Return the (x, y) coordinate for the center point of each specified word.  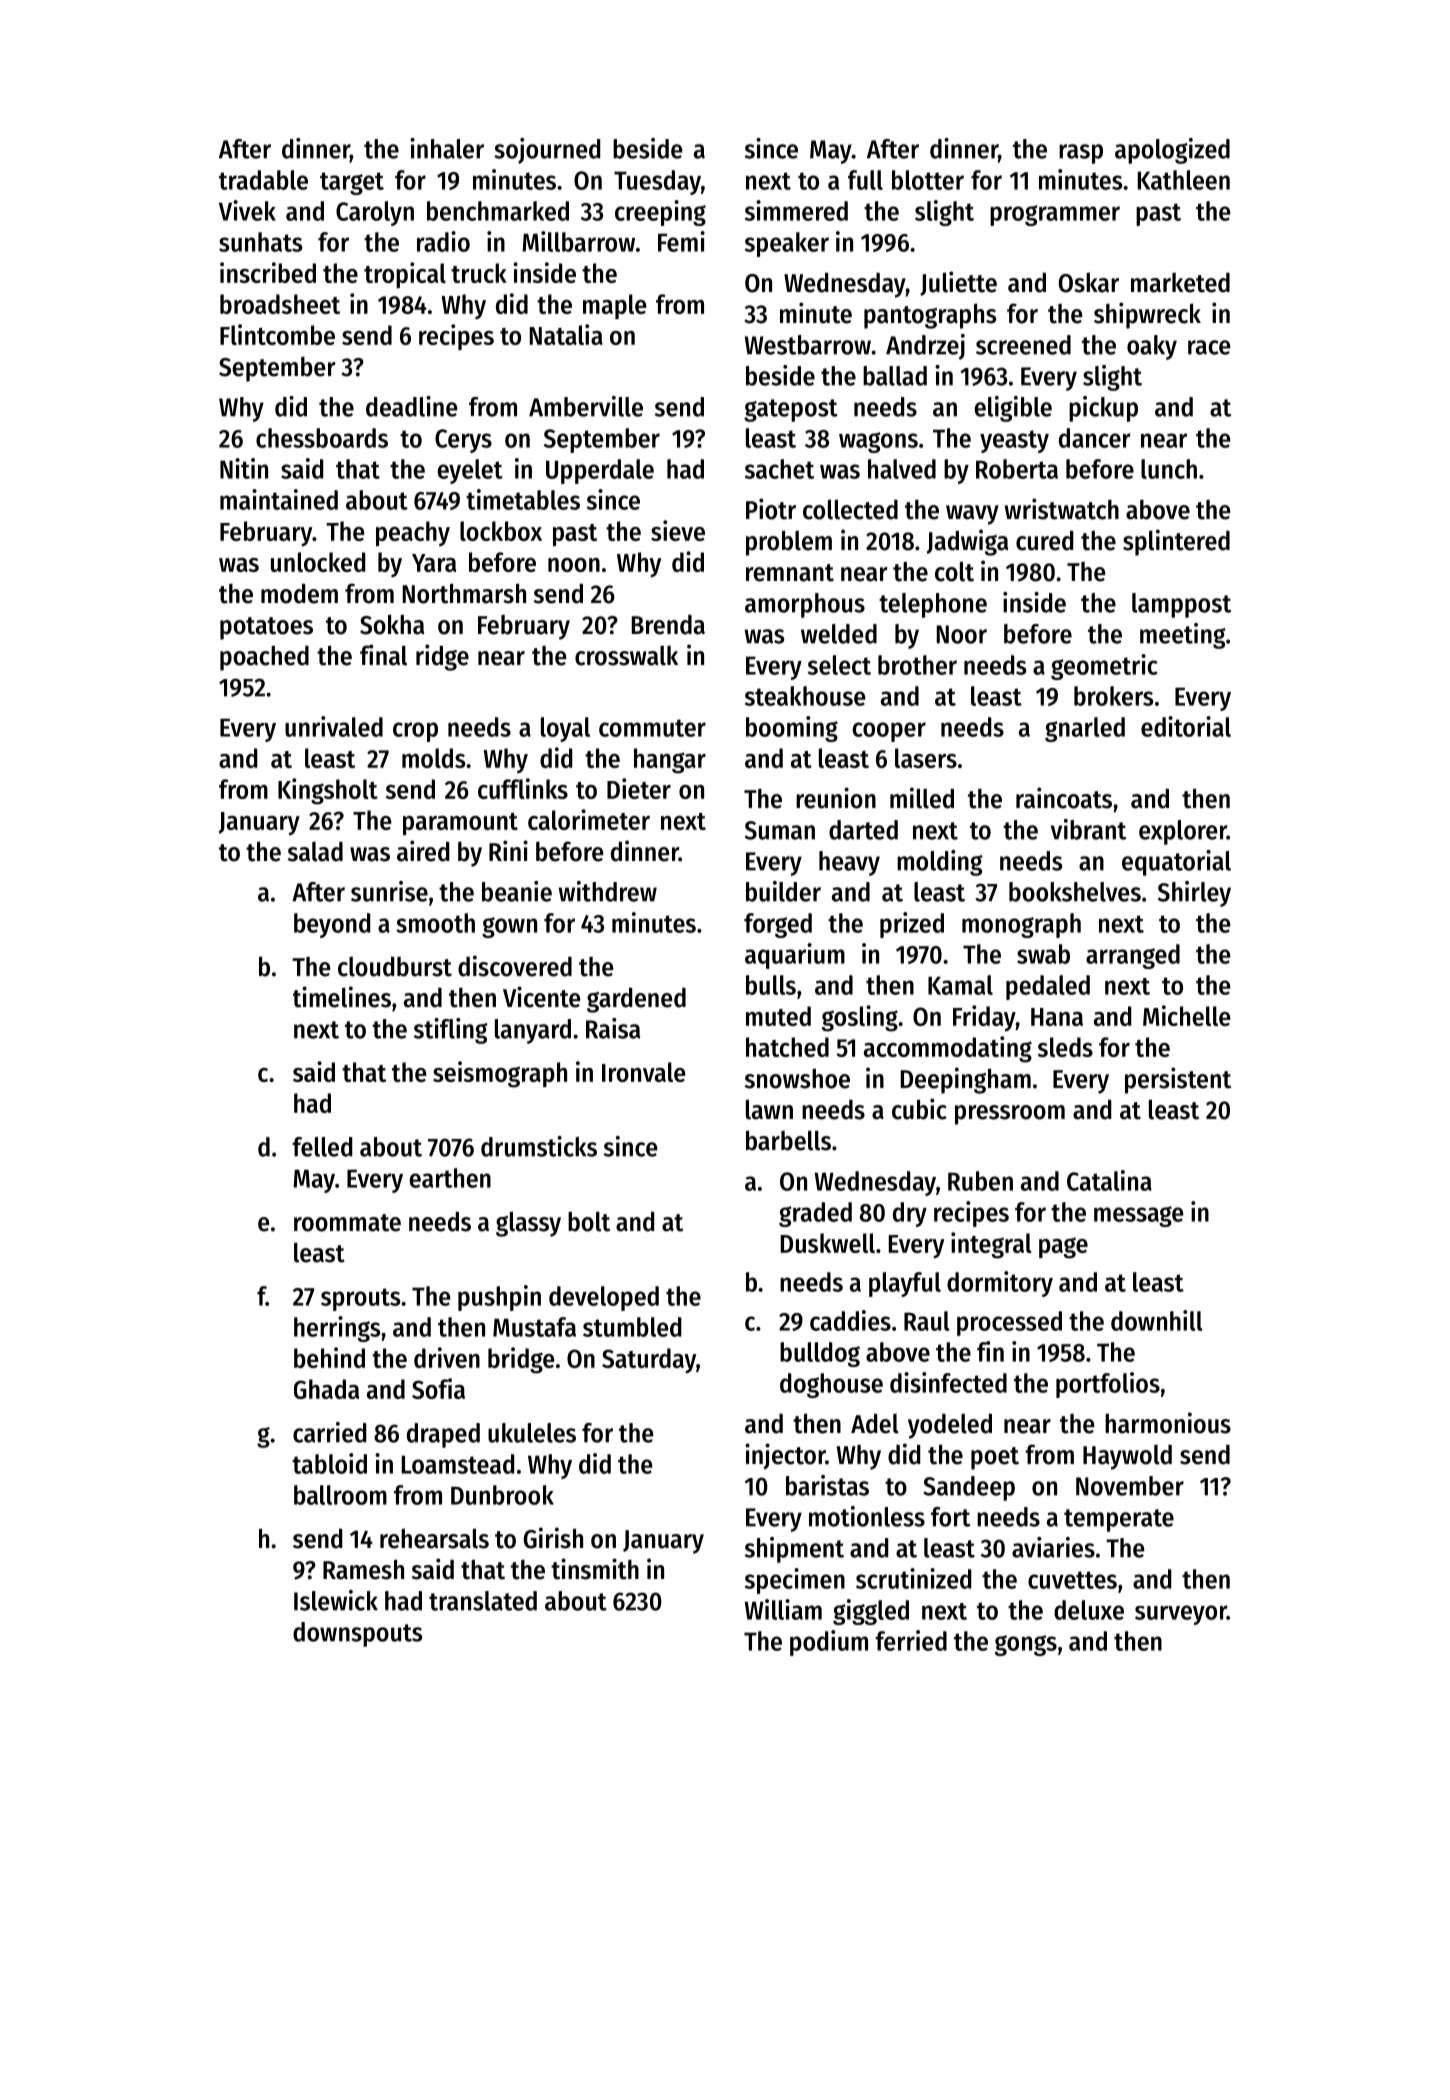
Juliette (958, 283)
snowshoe (797, 1078)
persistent (1178, 1080)
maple (614, 306)
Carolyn (375, 213)
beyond (332, 925)
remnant (790, 573)
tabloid (329, 1463)
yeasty (1014, 441)
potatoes (266, 628)
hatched (787, 1047)
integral (991, 1245)
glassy (528, 1224)
